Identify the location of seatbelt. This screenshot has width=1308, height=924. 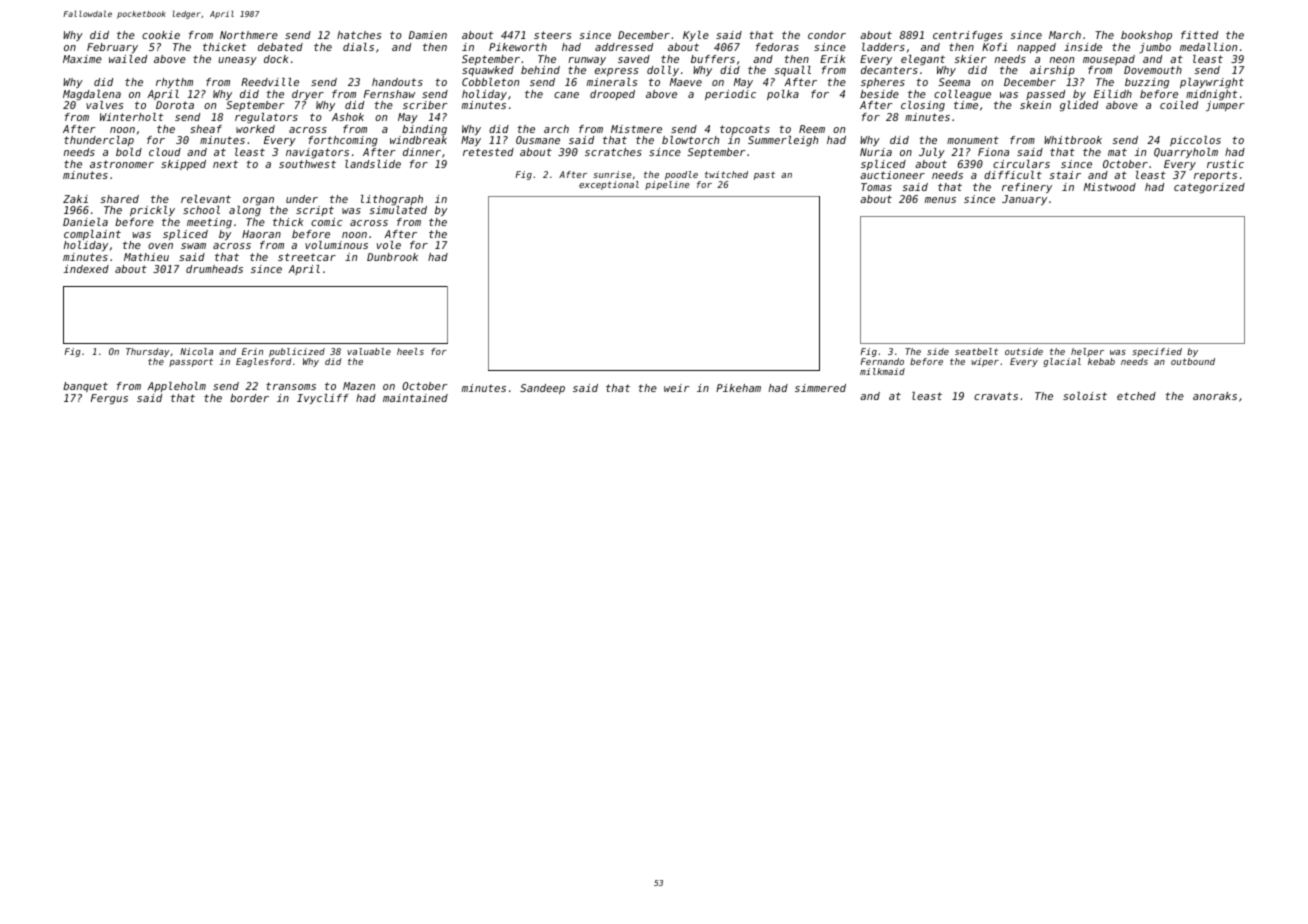
(976, 351).
